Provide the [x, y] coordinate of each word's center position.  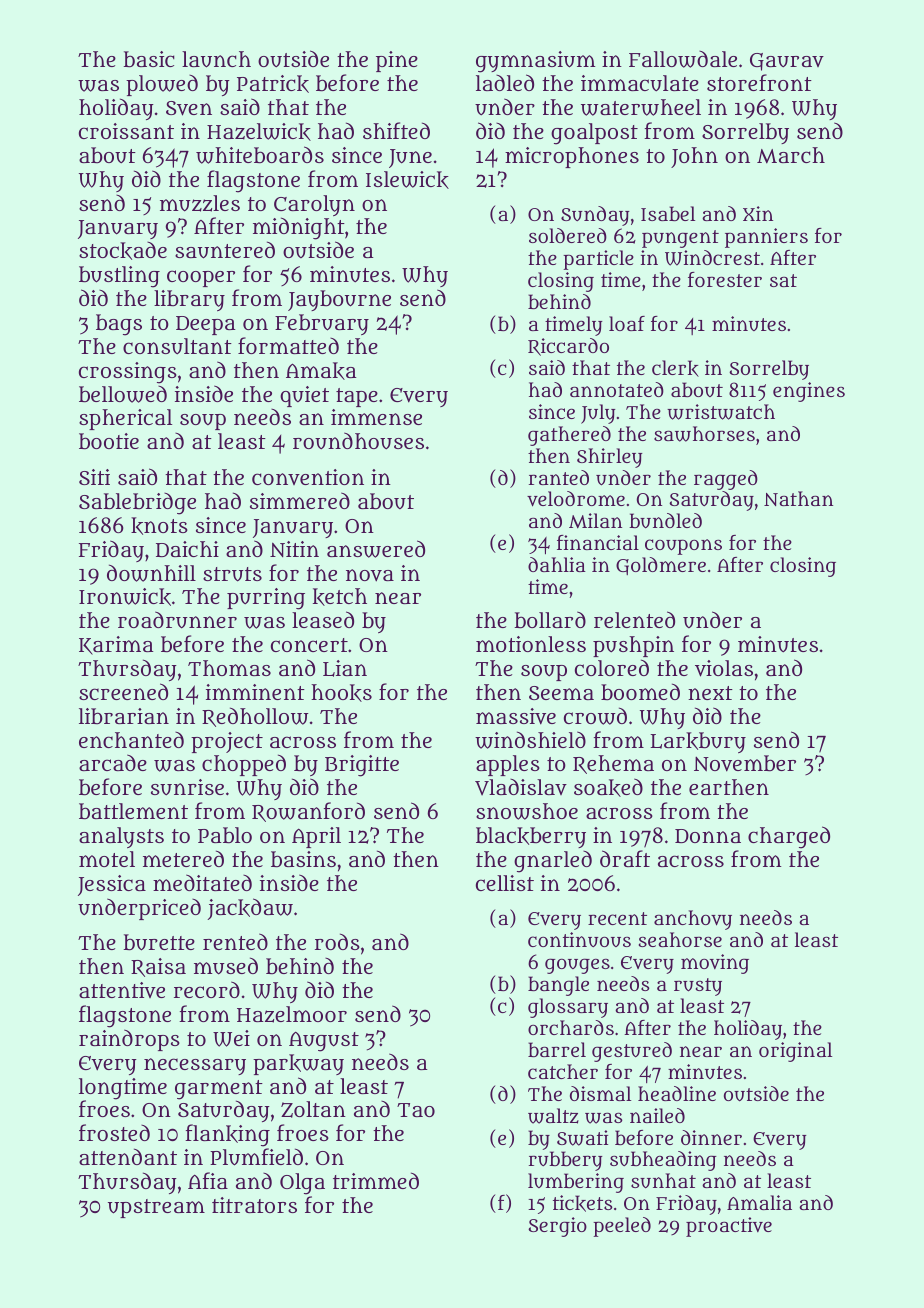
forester [725, 279]
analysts [121, 837]
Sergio [557, 1227]
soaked [608, 787]
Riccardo [568, 347]
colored [612, 667]
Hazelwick [259, 132]
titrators [254, 1205]
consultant [177, 346]
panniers [766, 238]
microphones [572, 157]
